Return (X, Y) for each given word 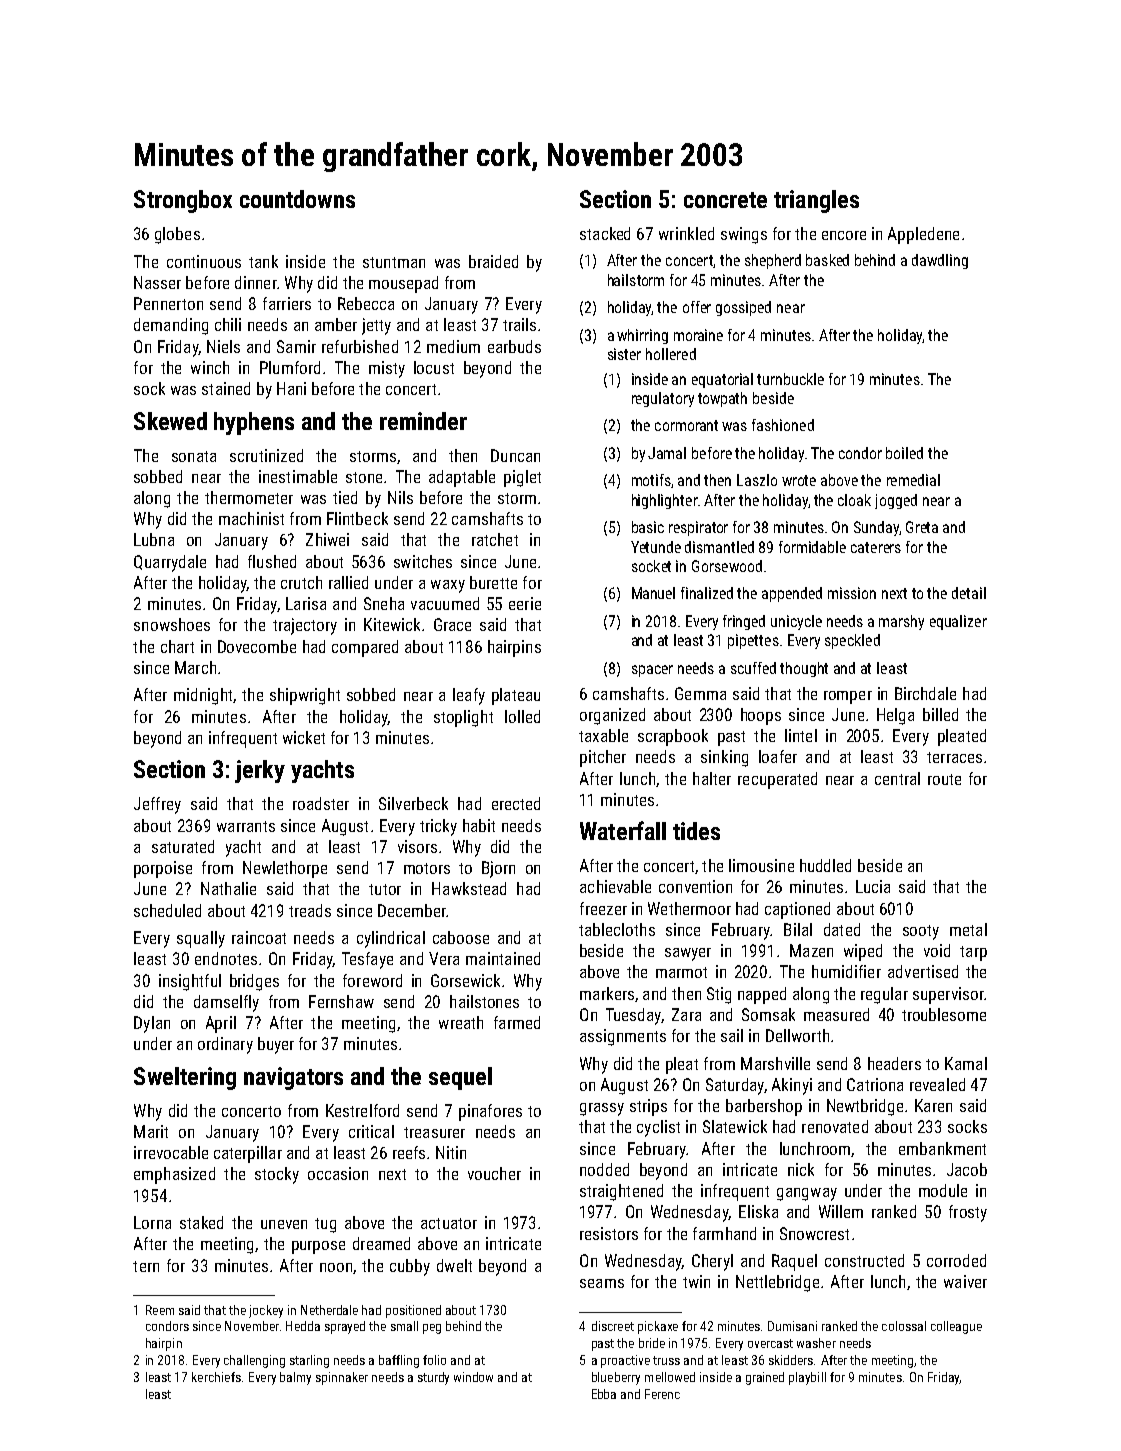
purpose (318, 1247)
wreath (461, 1022)
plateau (516, 696)
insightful (190, 982)
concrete (725, 200)
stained (226, 388)
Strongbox (183, 201)
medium (453, 346)
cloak (854, 500)
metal (968, 929)
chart (177, 646)
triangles (816, 201)
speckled (852, 641)
